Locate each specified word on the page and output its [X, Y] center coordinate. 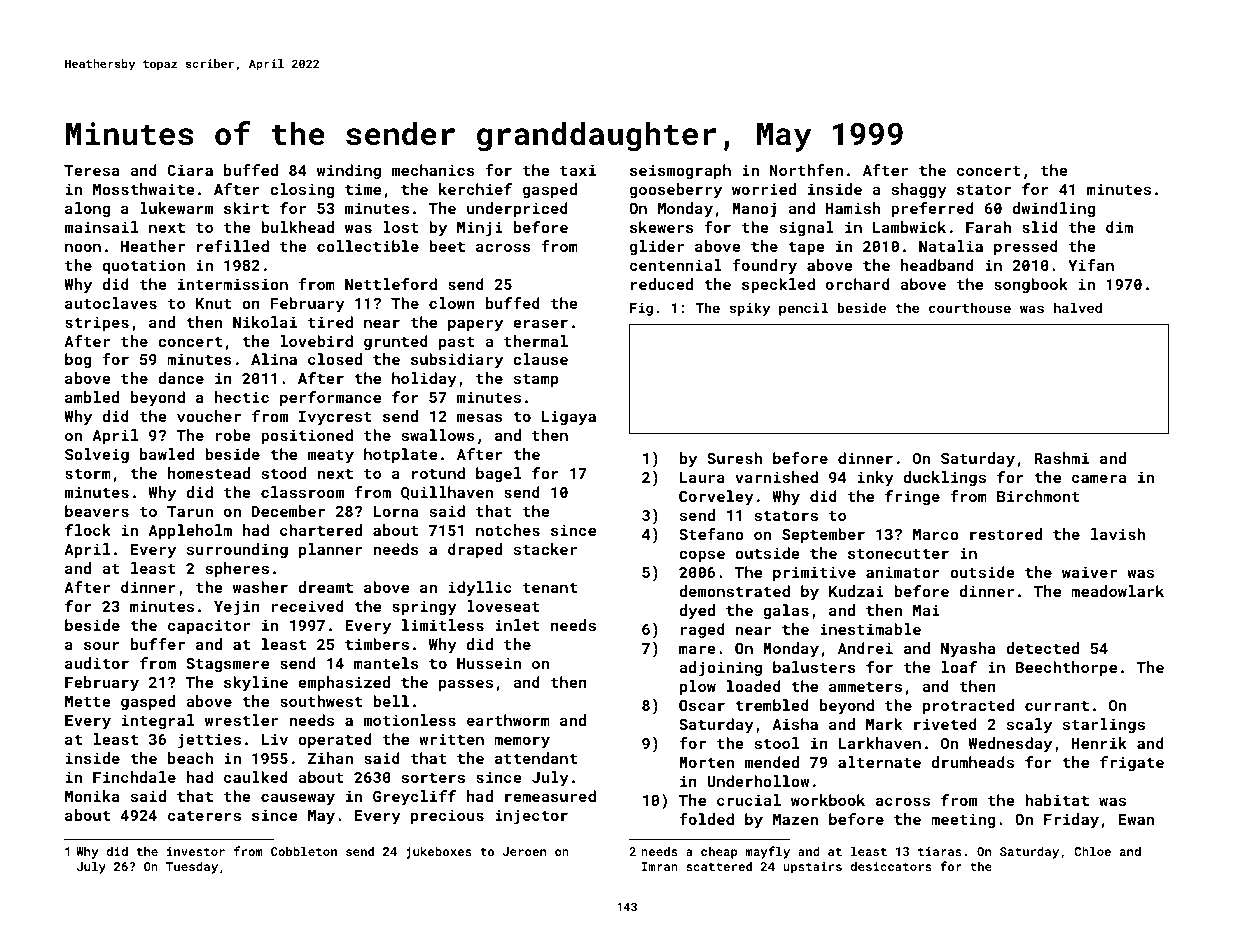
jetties [209, 741]
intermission [233, 284]
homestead [209, 473]
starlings [1104, 725]
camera [1099, 478]
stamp [536, 380]
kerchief [475, 189]
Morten [706, 762]
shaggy [919, 191]
